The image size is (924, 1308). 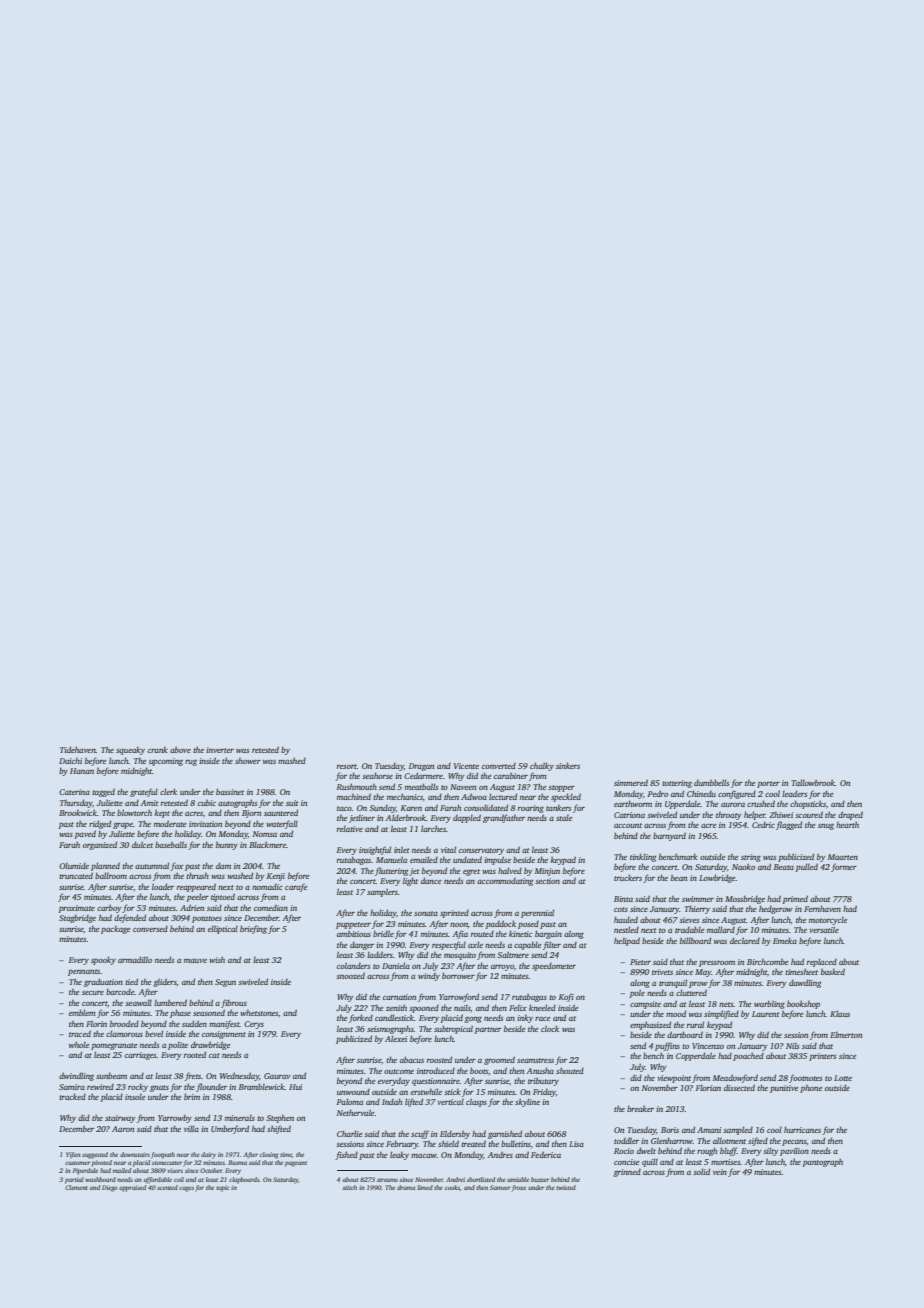 I want to click on Tallowbrook, so click(x=813, y=782).
